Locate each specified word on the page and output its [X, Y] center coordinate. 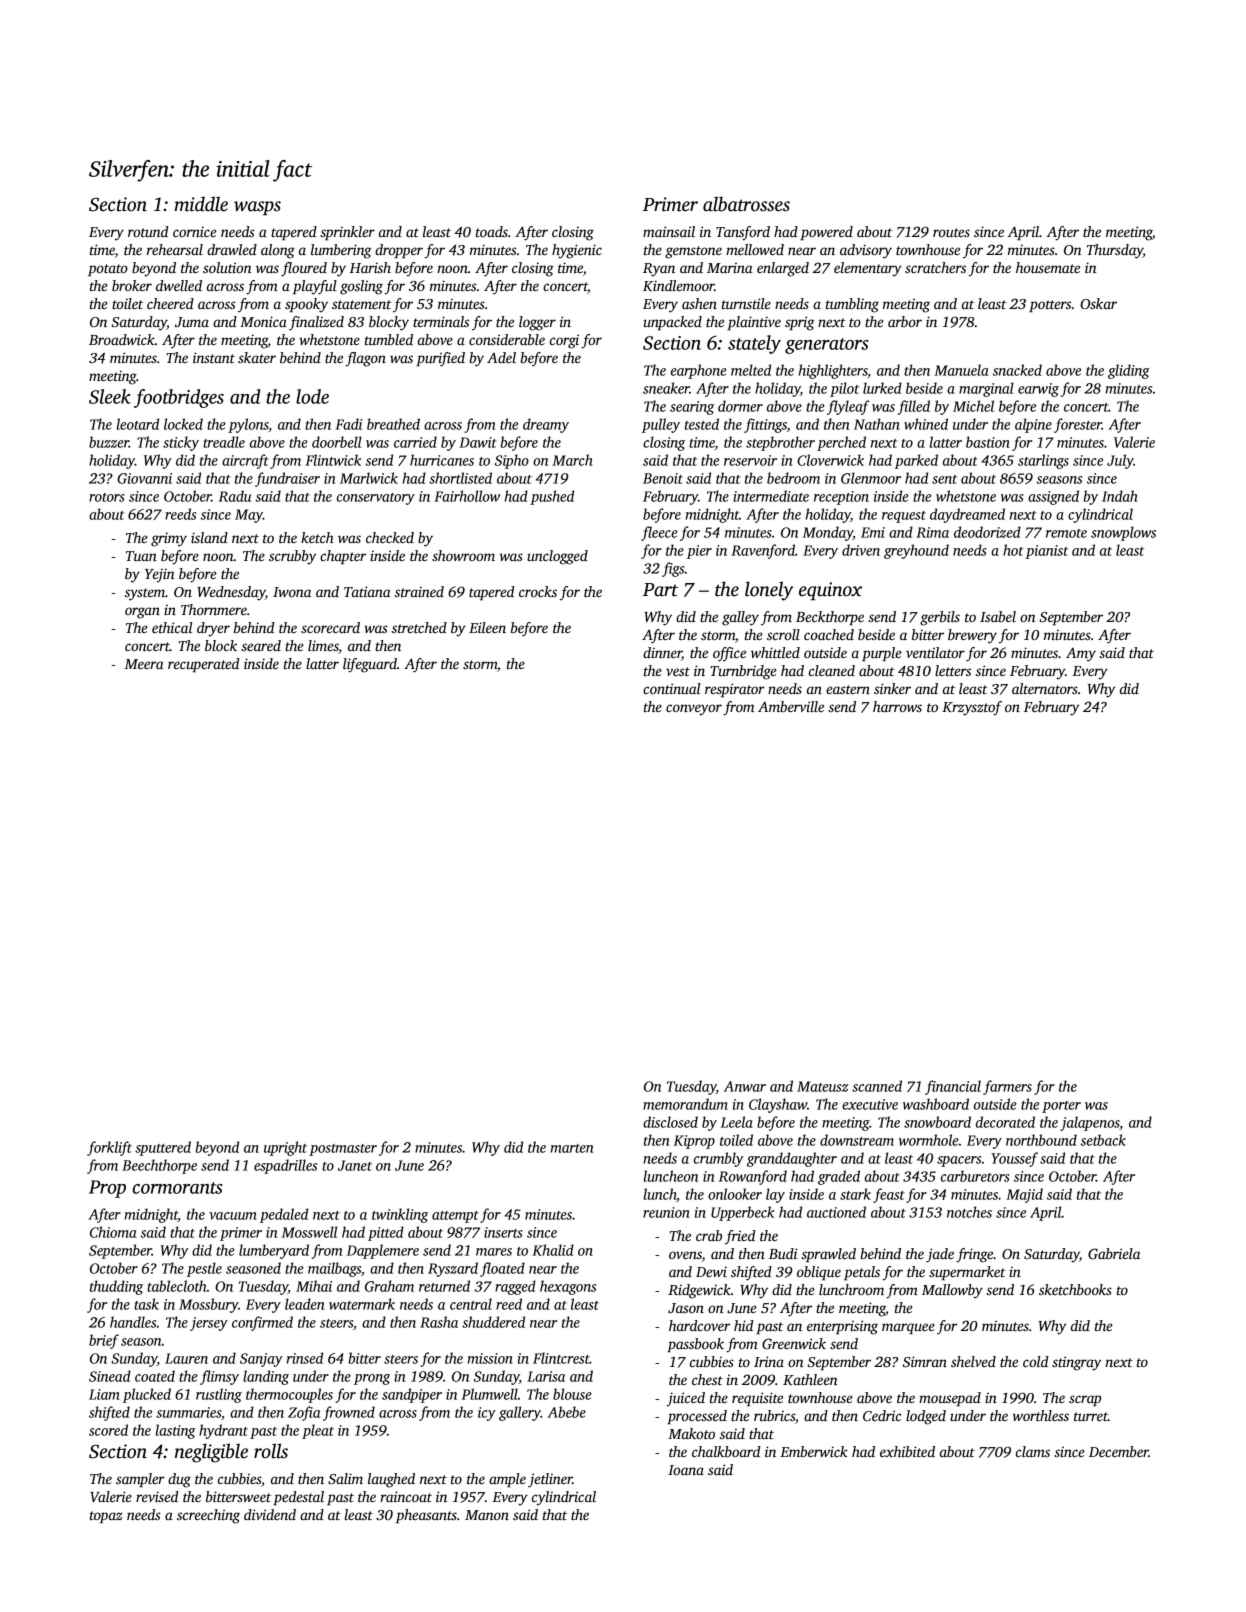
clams [1033, 1451]
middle [201, 204]
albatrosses [746, 204]
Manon [487, 1515]
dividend [270, 1514]
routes [951, 232]
